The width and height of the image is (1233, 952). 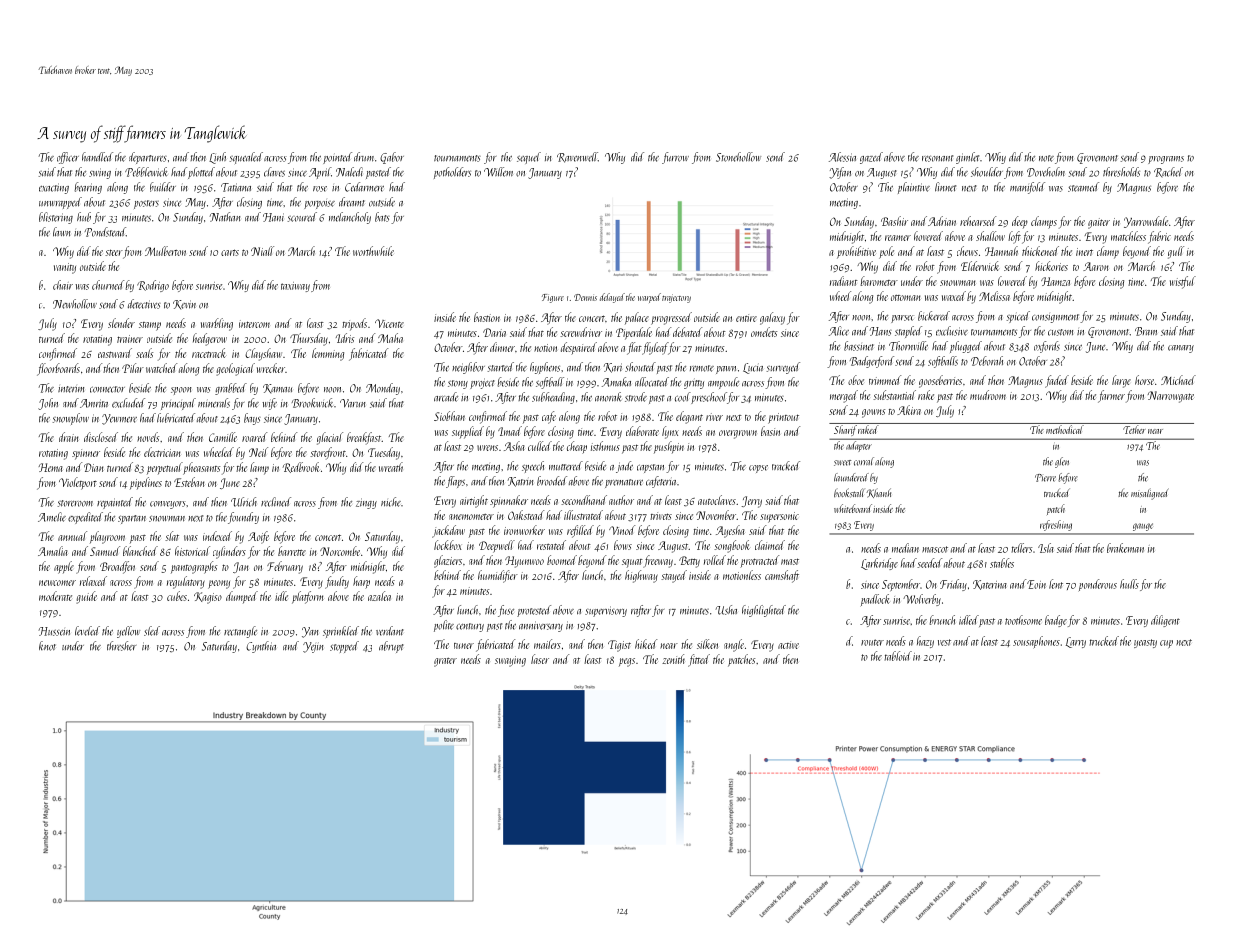 What do you see at coordinates (498, 576) in the image?
I see `humidifier` at bounding box center [498, 576].
